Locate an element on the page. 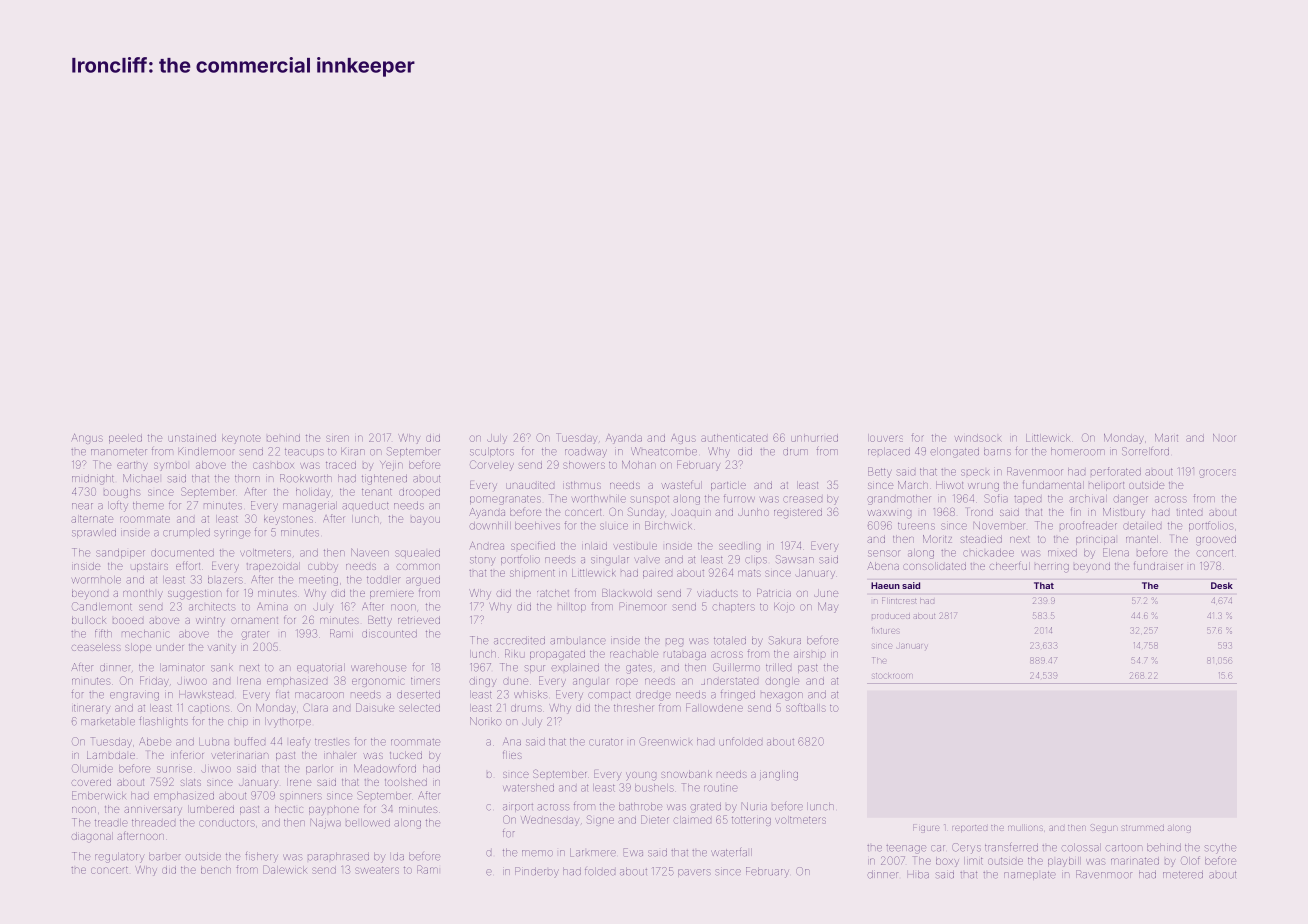 This document has width=1308, height=924. waterfall is located at coordinates (731, 852).
